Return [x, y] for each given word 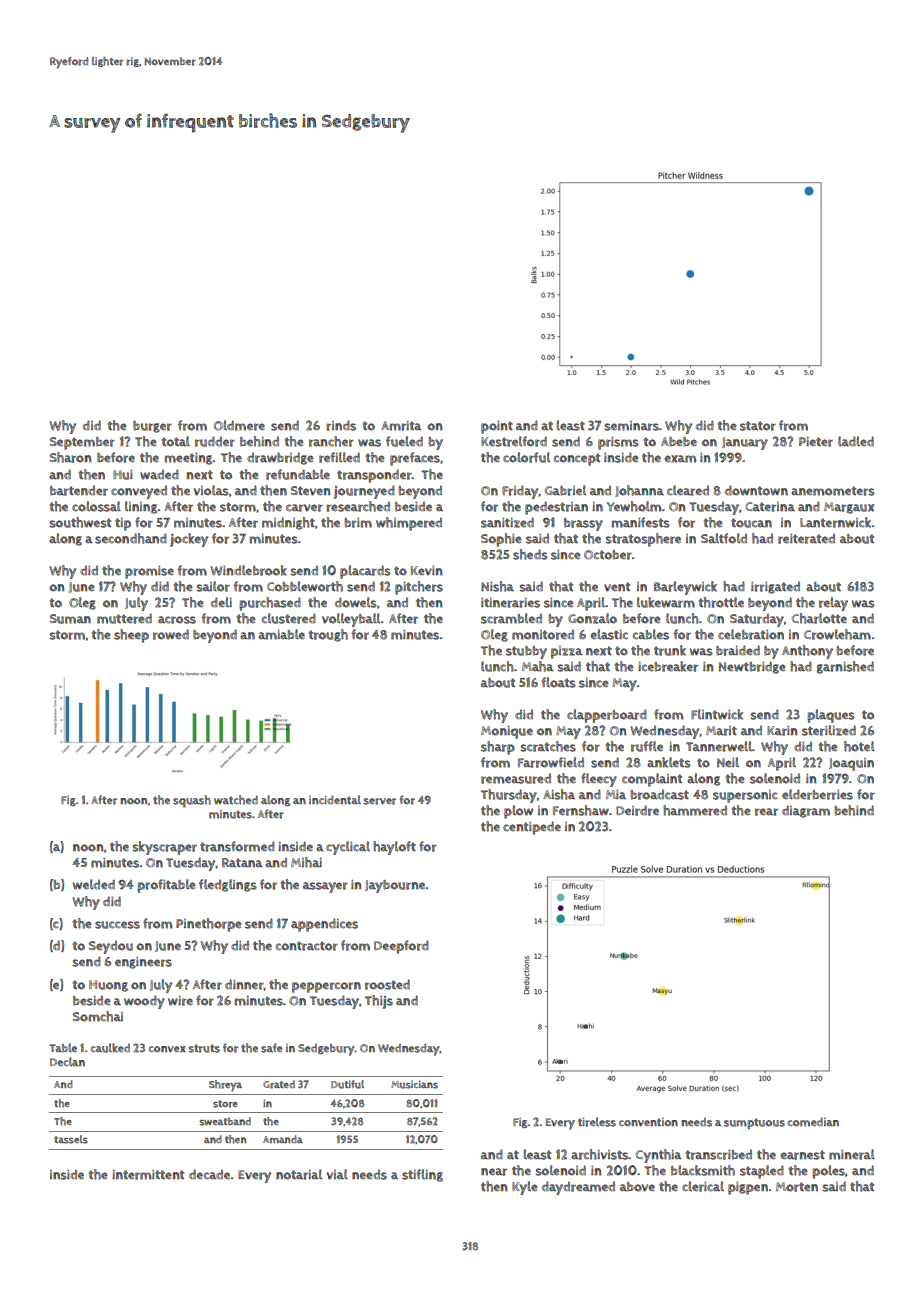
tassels [71, 1139]
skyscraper [164, 848]
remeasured [516, 778]
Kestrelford [514, 441]
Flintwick [717, 714]
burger [152, 427]
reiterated [806, 538]
